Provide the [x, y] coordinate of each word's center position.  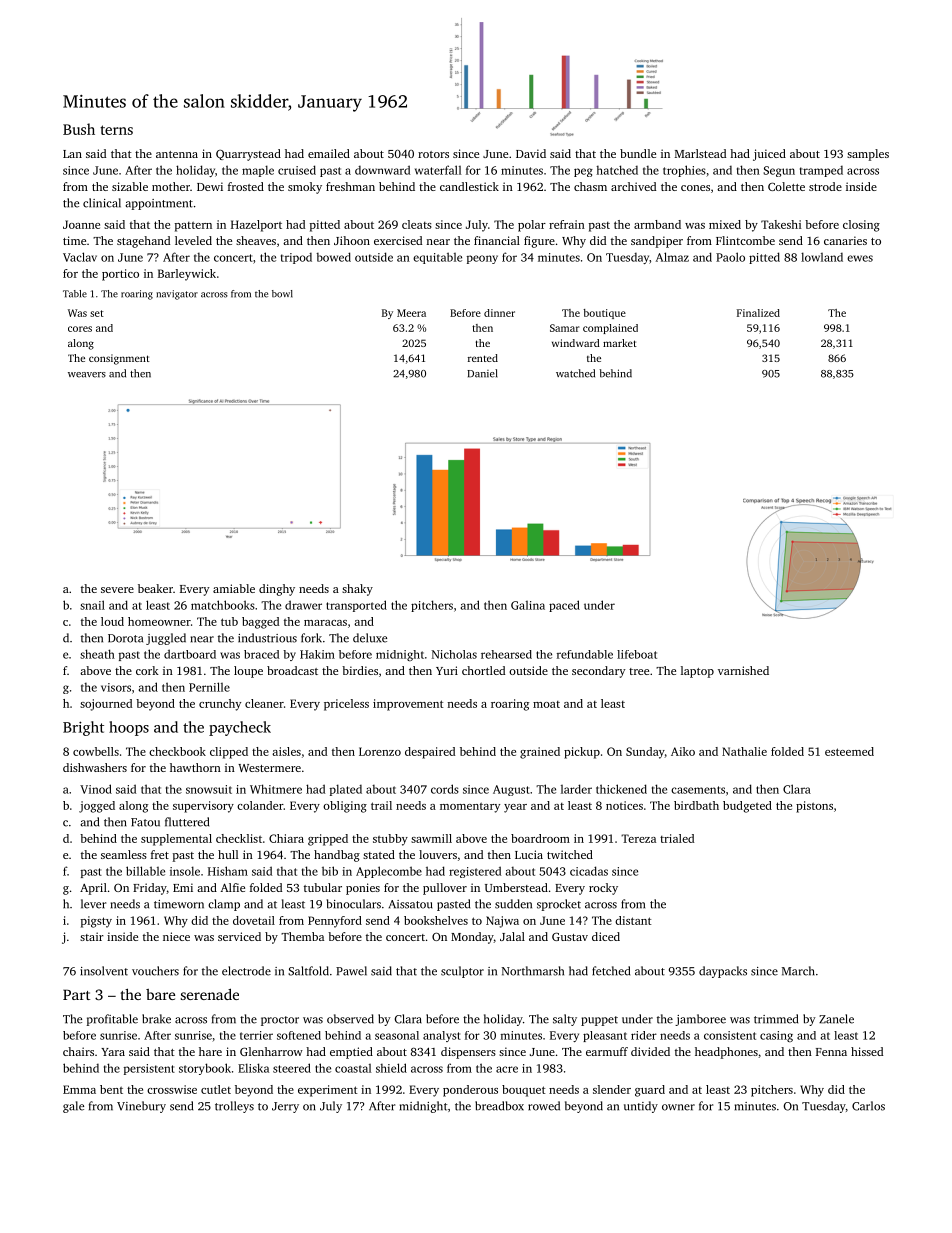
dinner [499, 313]
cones [695, 188]
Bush [79, 129]
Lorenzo [380, 751]
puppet [599, 1021]
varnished [743, 670]
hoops [129, 728]
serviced [239, 936]
